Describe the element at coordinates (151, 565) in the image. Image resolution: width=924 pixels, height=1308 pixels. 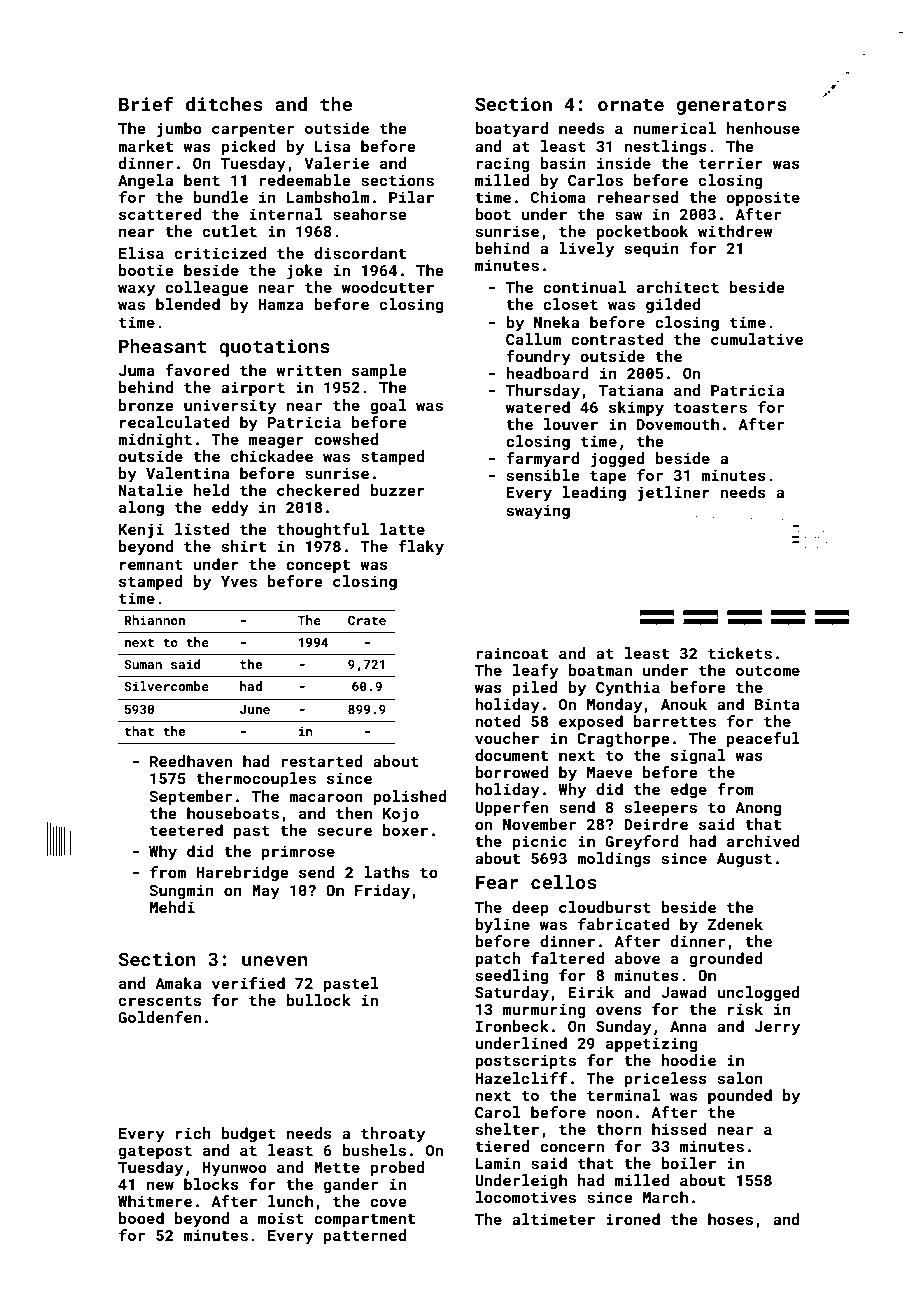
I see `remnant` at that location.
